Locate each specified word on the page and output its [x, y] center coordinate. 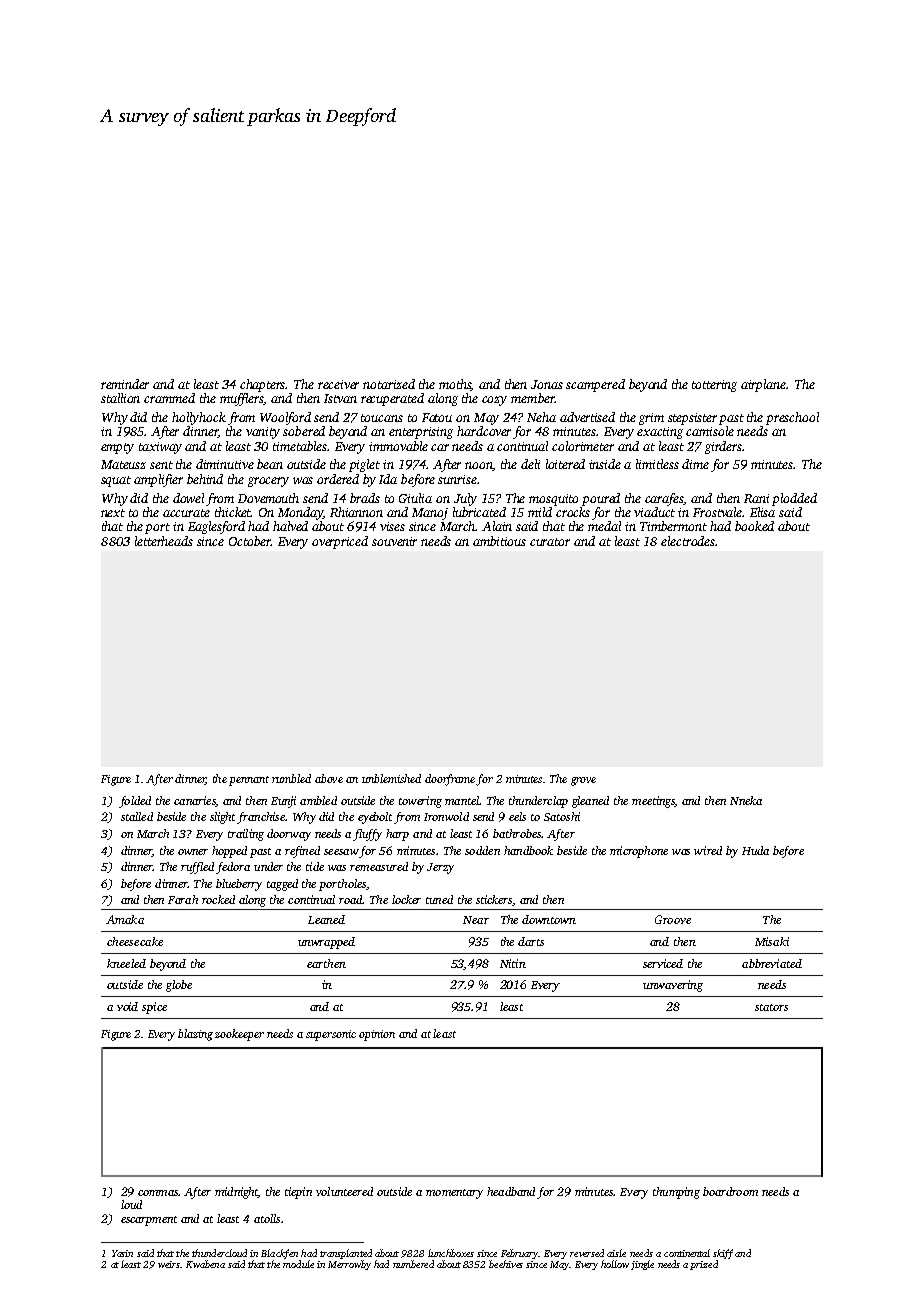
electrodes [688, 541]
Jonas [547, 384]
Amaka [125, 919]
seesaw [341, 852]
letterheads [164, 541]
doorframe [450, 780]
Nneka [746, 800]
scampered [595, 385]
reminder [125, 384]
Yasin [122, 1253]
